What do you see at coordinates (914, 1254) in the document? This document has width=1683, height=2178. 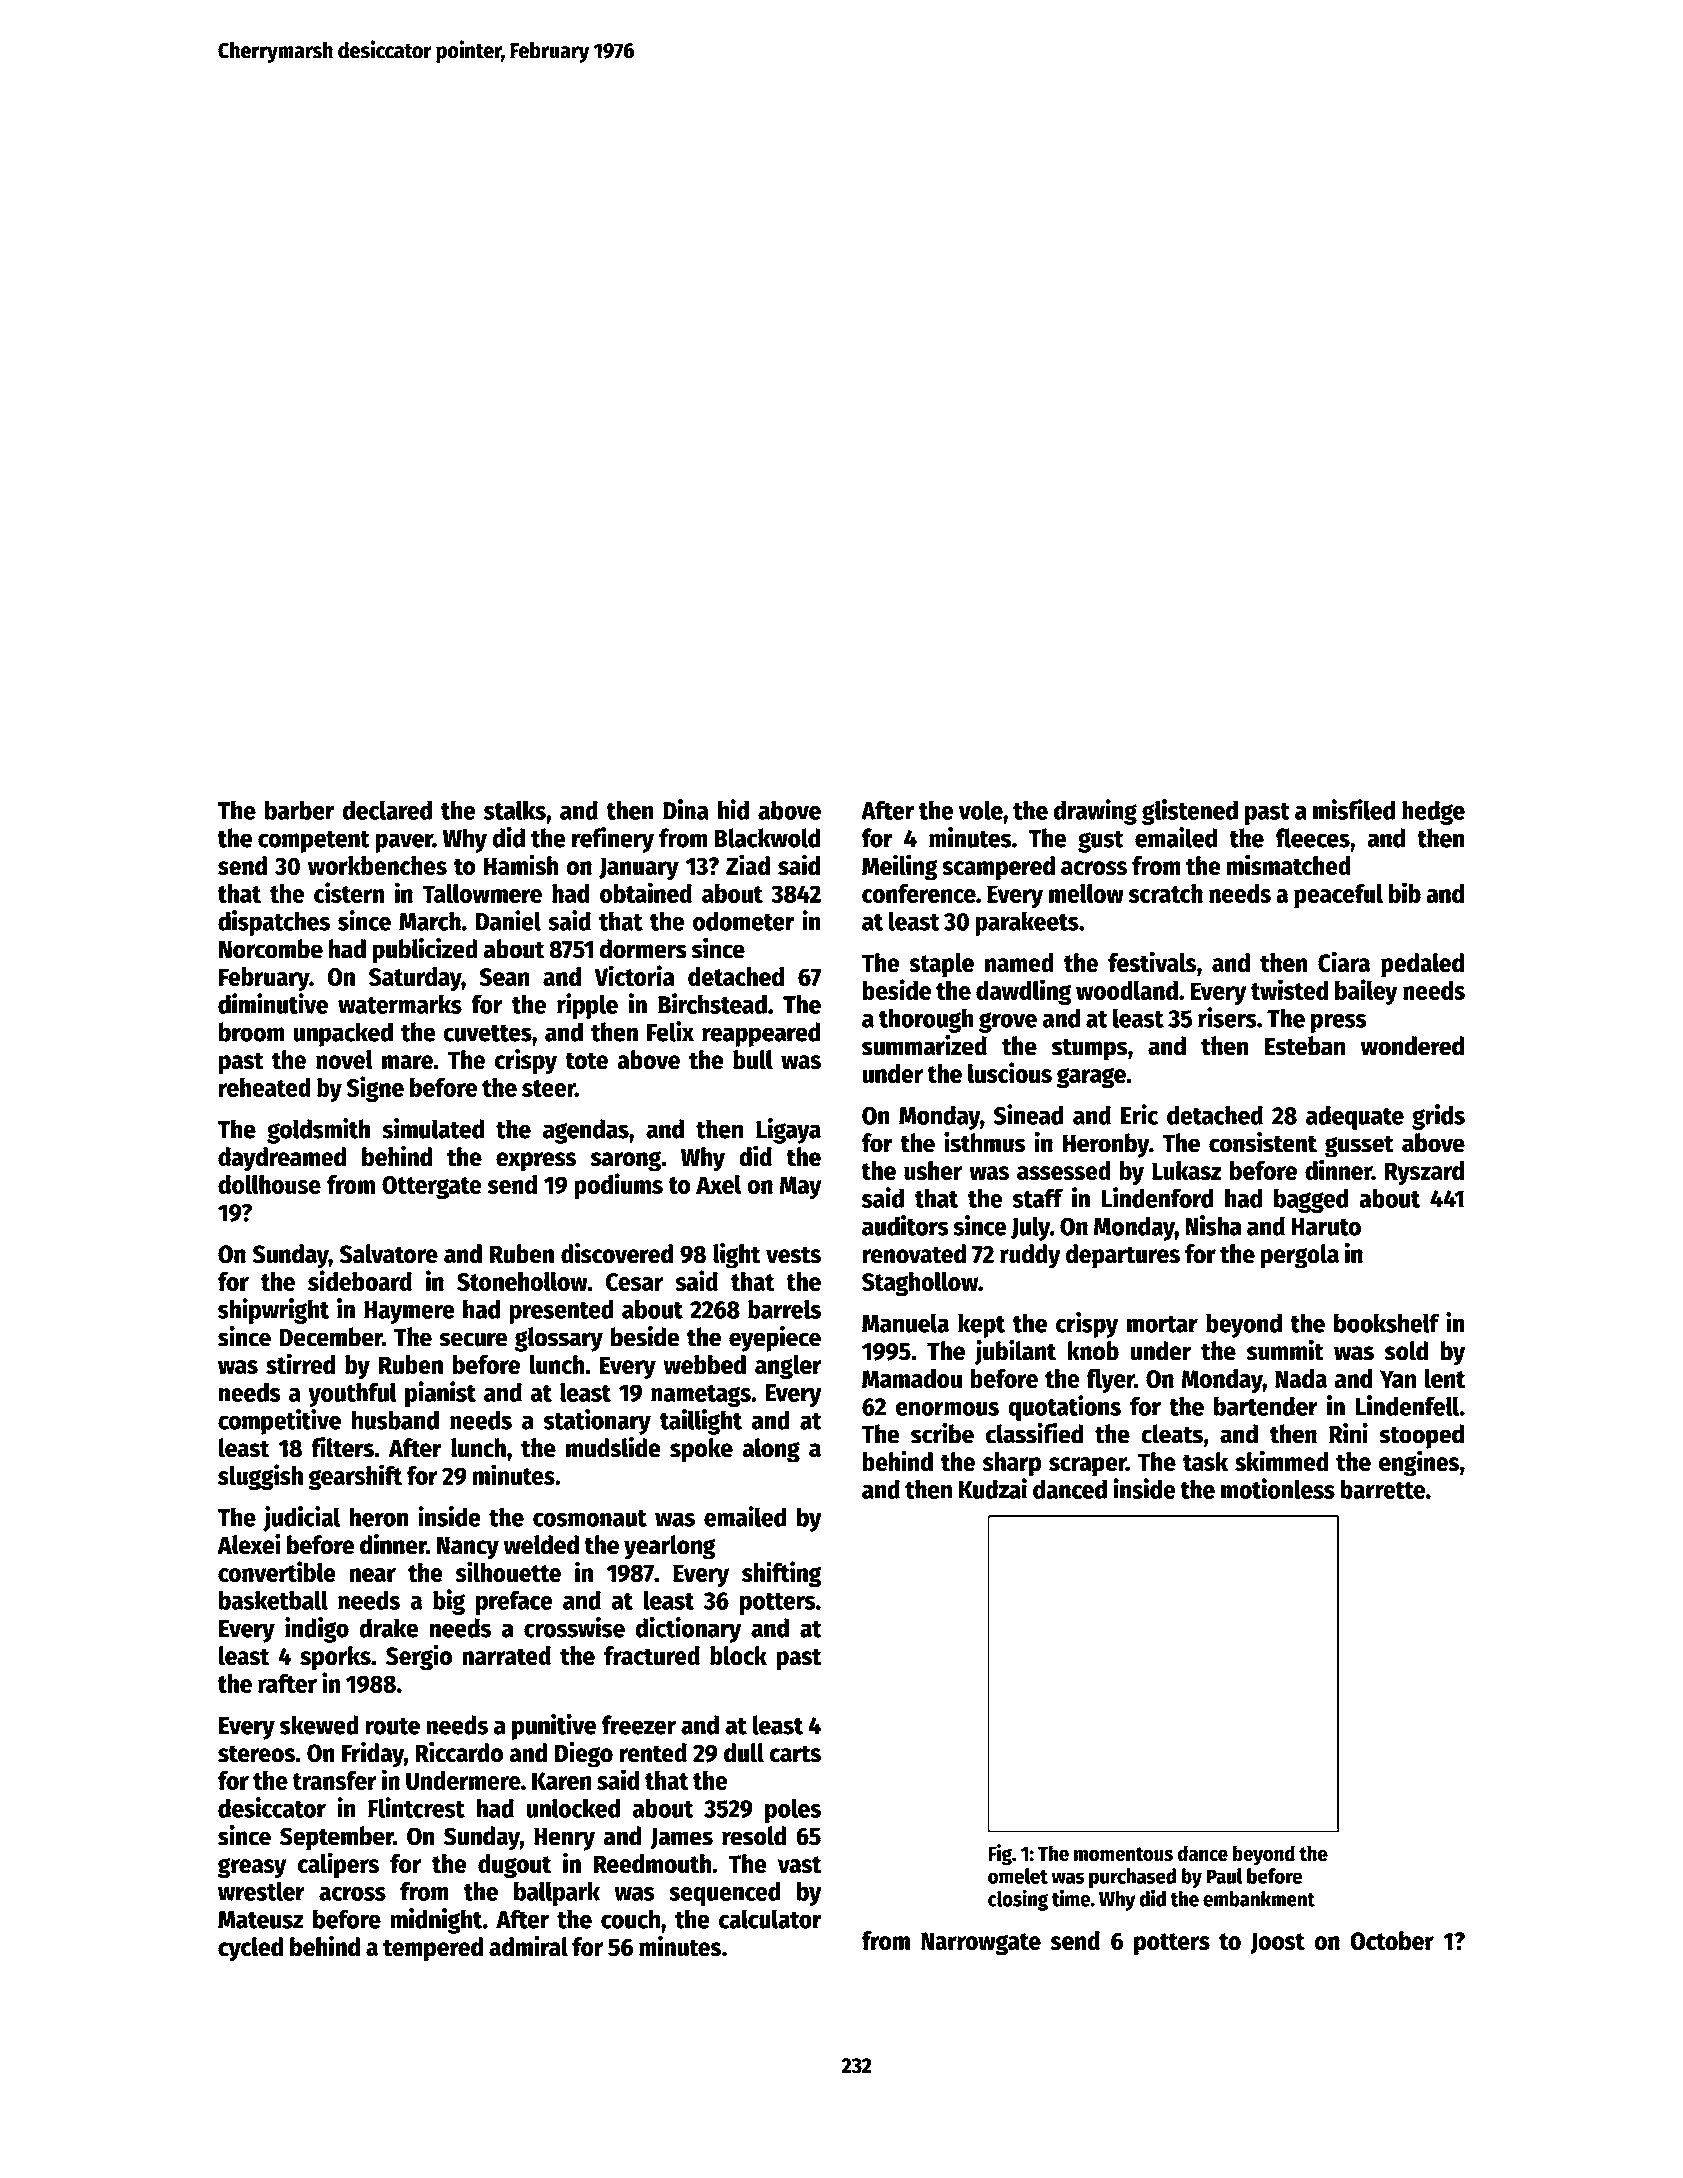 I see `renovated` at bounding box center [914, 1254].
